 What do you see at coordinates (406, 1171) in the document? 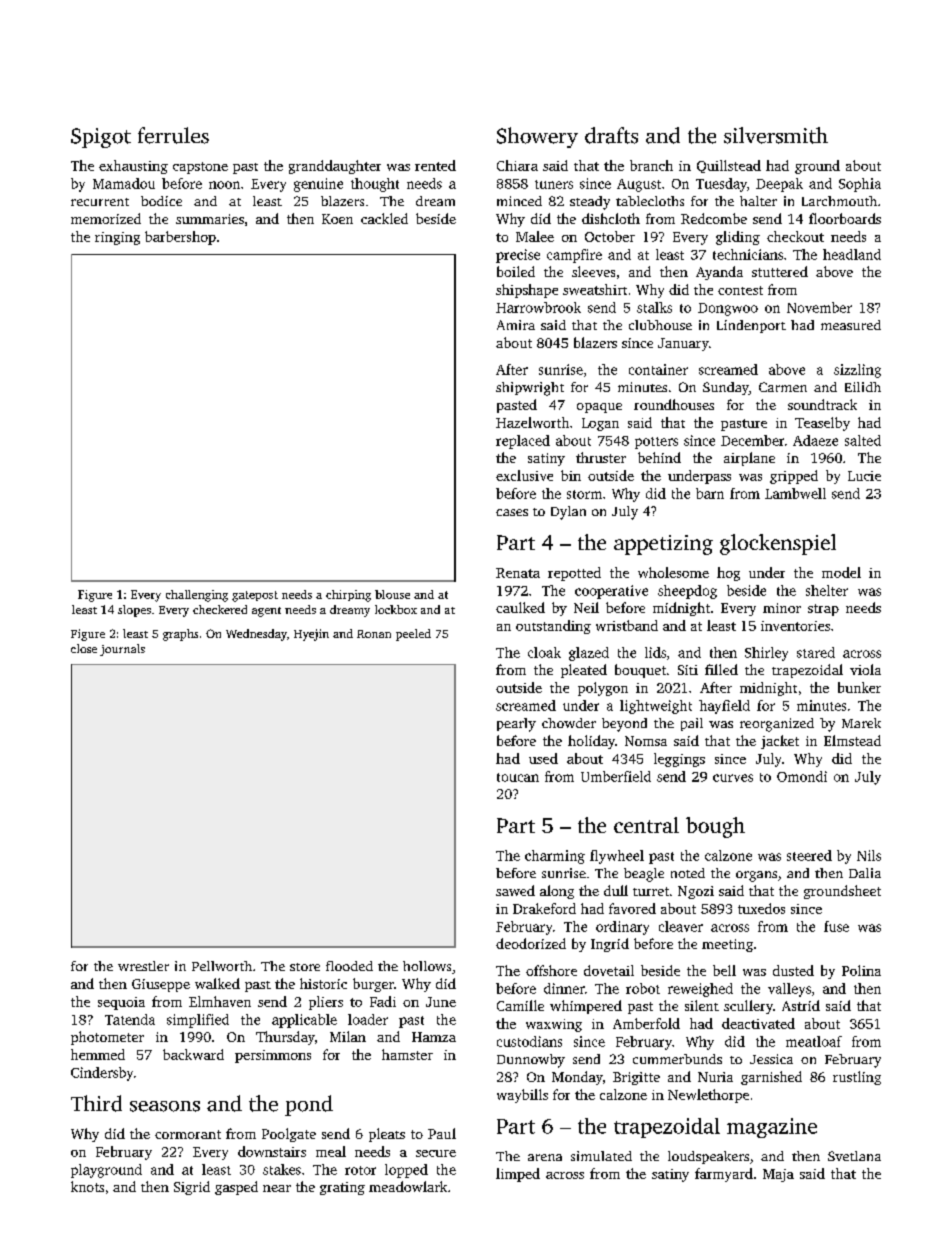
I see `lopped` at bounding box center [406, 1171].
